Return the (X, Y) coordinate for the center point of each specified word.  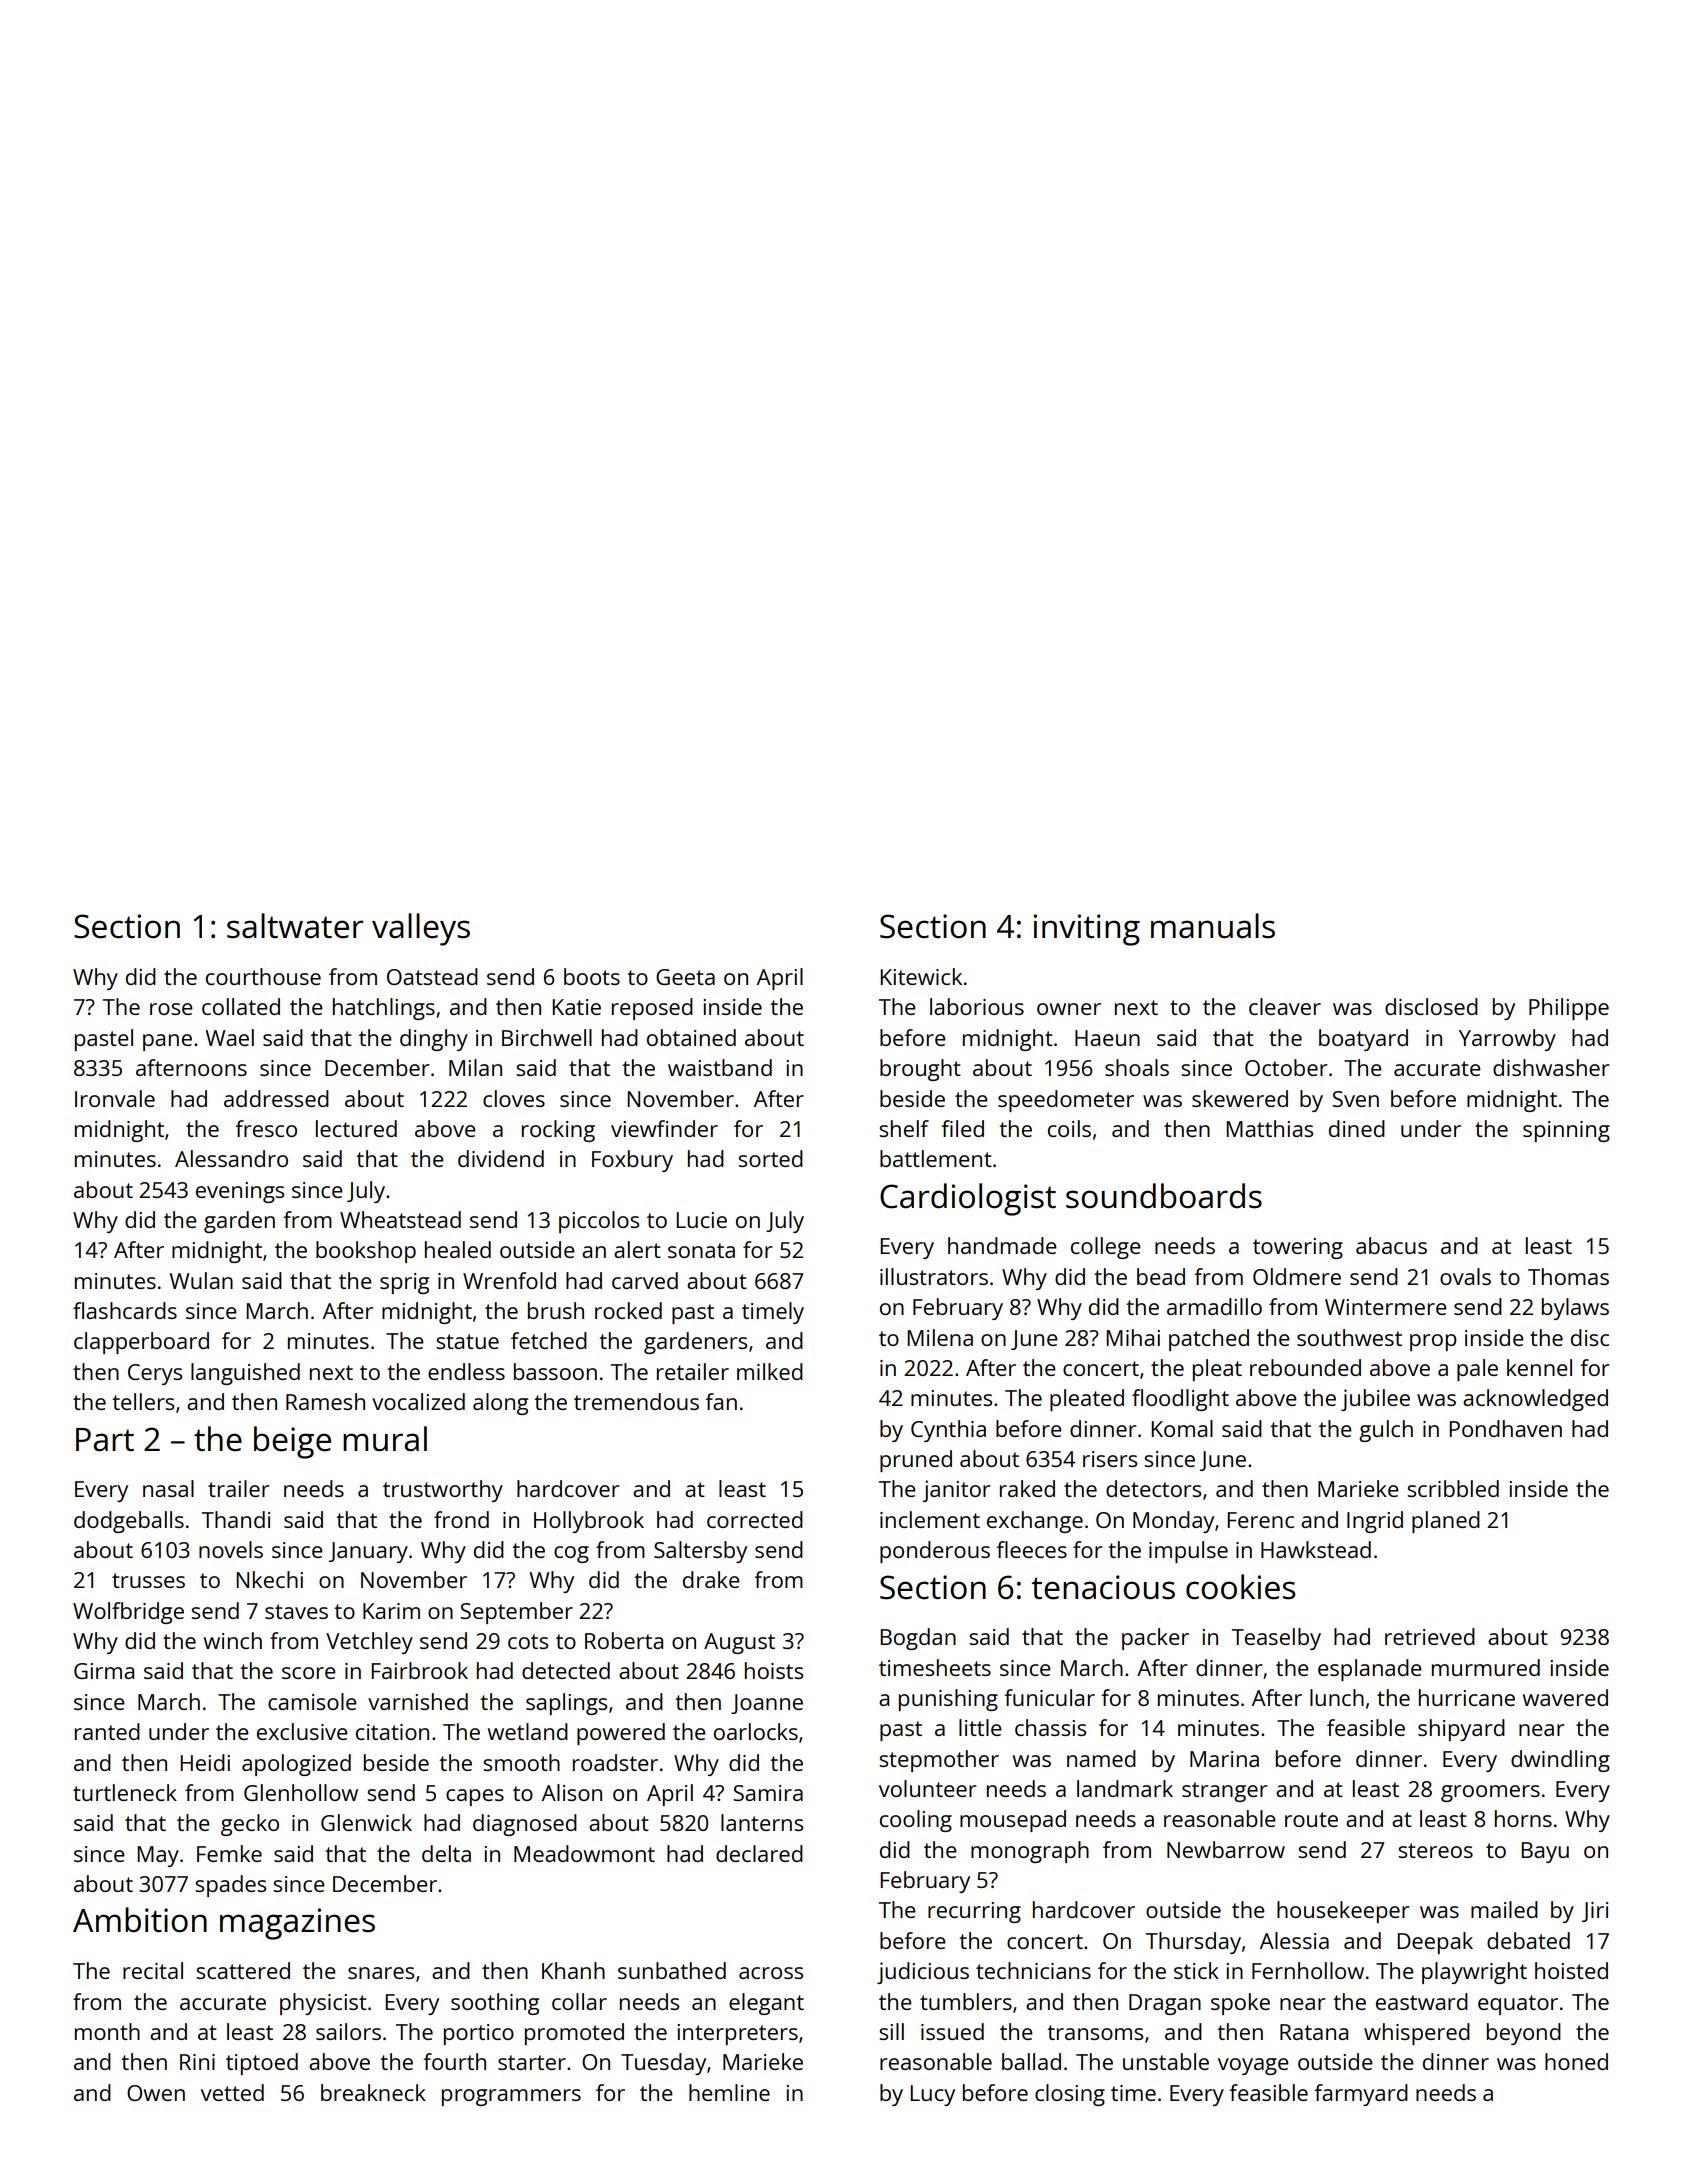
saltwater (295, 926)
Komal (1182, 1428)
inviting (1087, 930)
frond (461, 1519)
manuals (1213, 926)
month (107, 2031)
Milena (940, 1337)
